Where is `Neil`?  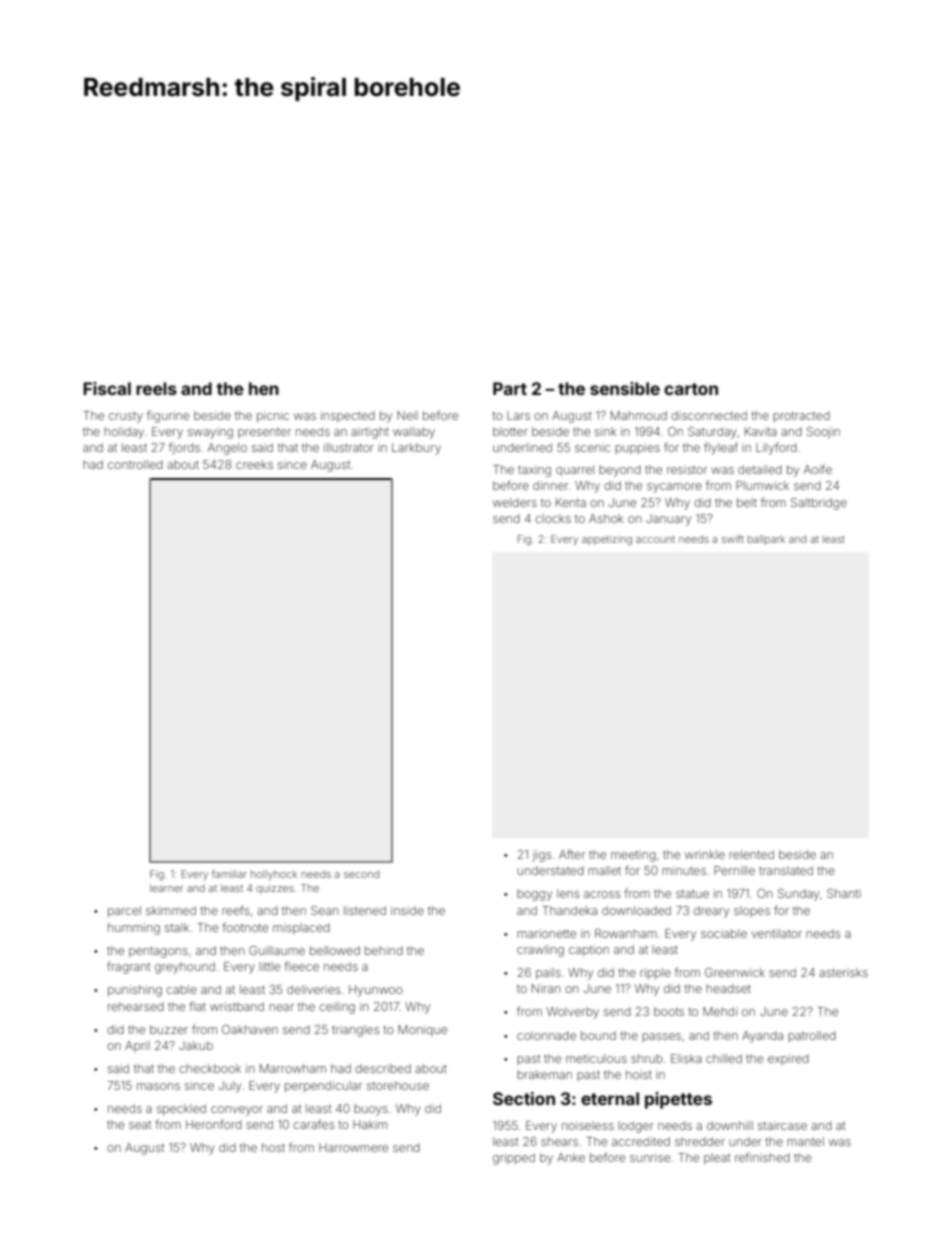
Neil is located at coordinates (407, 415).
